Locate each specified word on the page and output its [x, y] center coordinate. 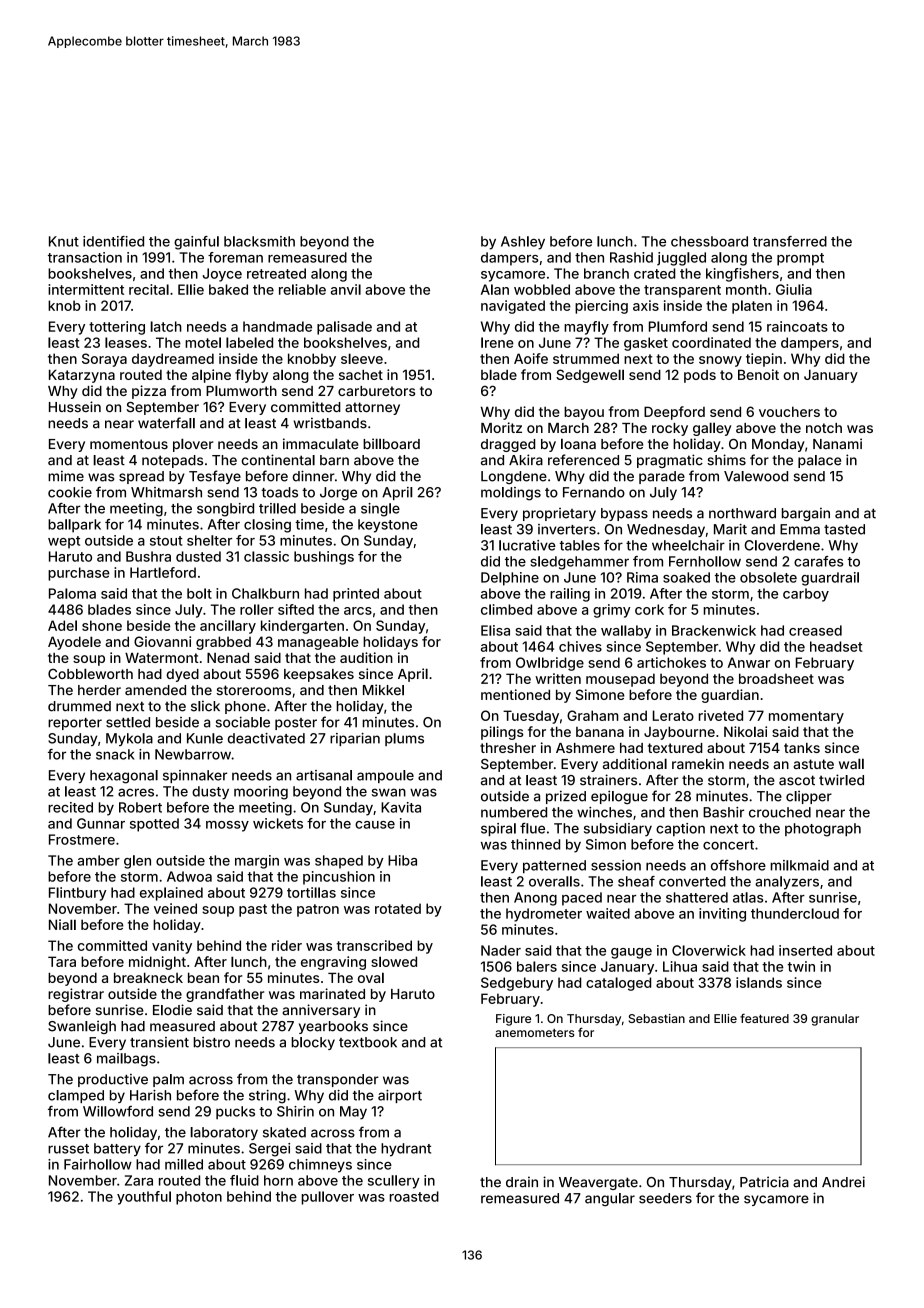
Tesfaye [215, 477]
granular [835, 1020]
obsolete [768, 577]
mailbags [126, 1060]
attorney [372, 408]
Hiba [402, 860]
